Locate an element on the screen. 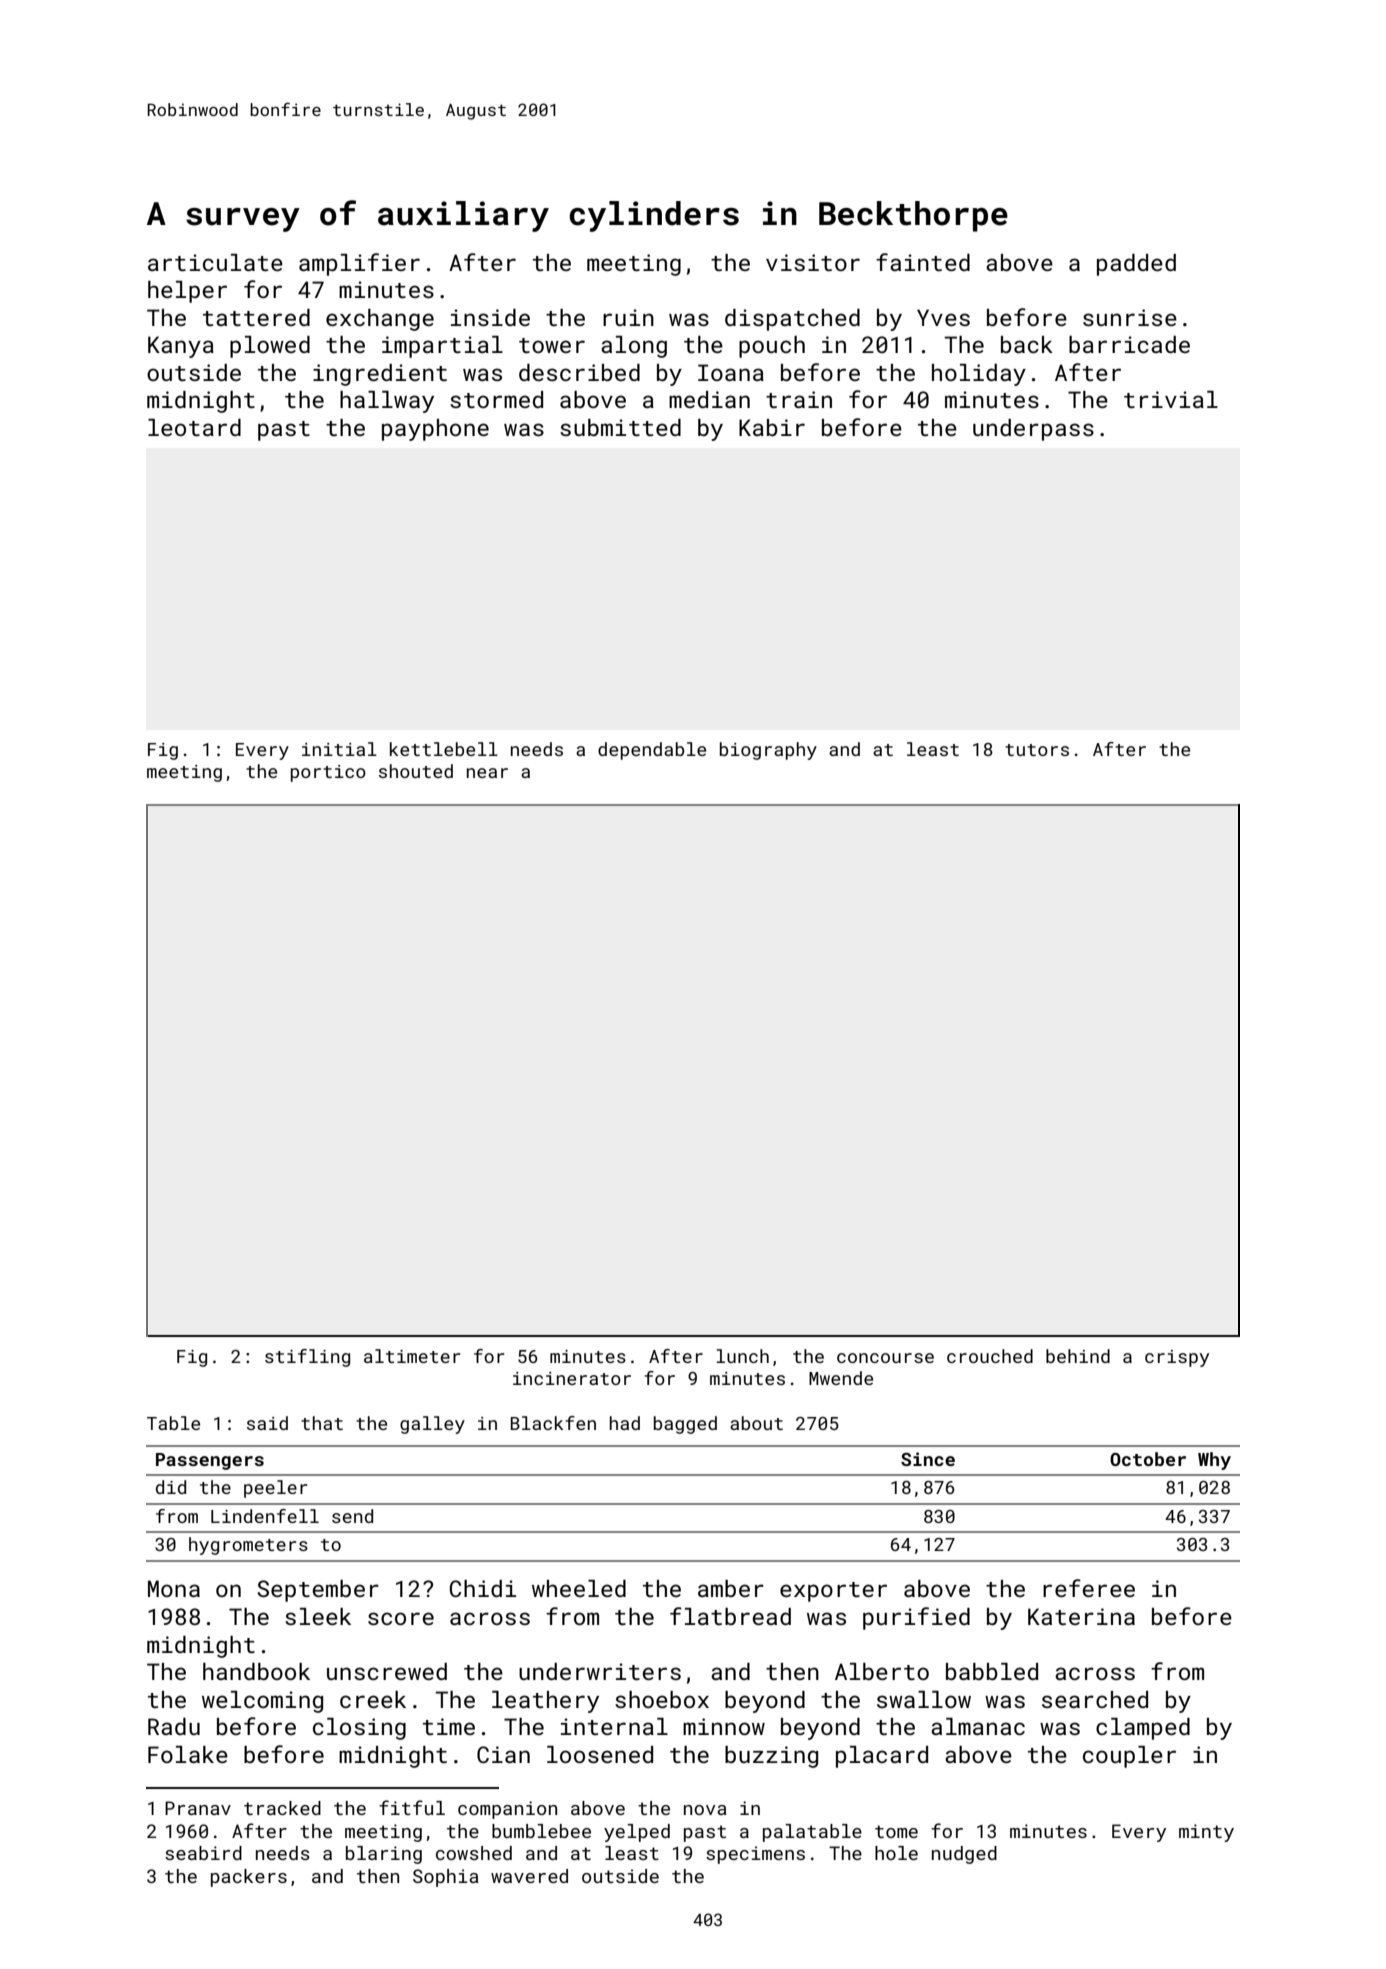 The width and height of the screenshot is (1386, 1969). fainted is located at coordinates (923, 262).
